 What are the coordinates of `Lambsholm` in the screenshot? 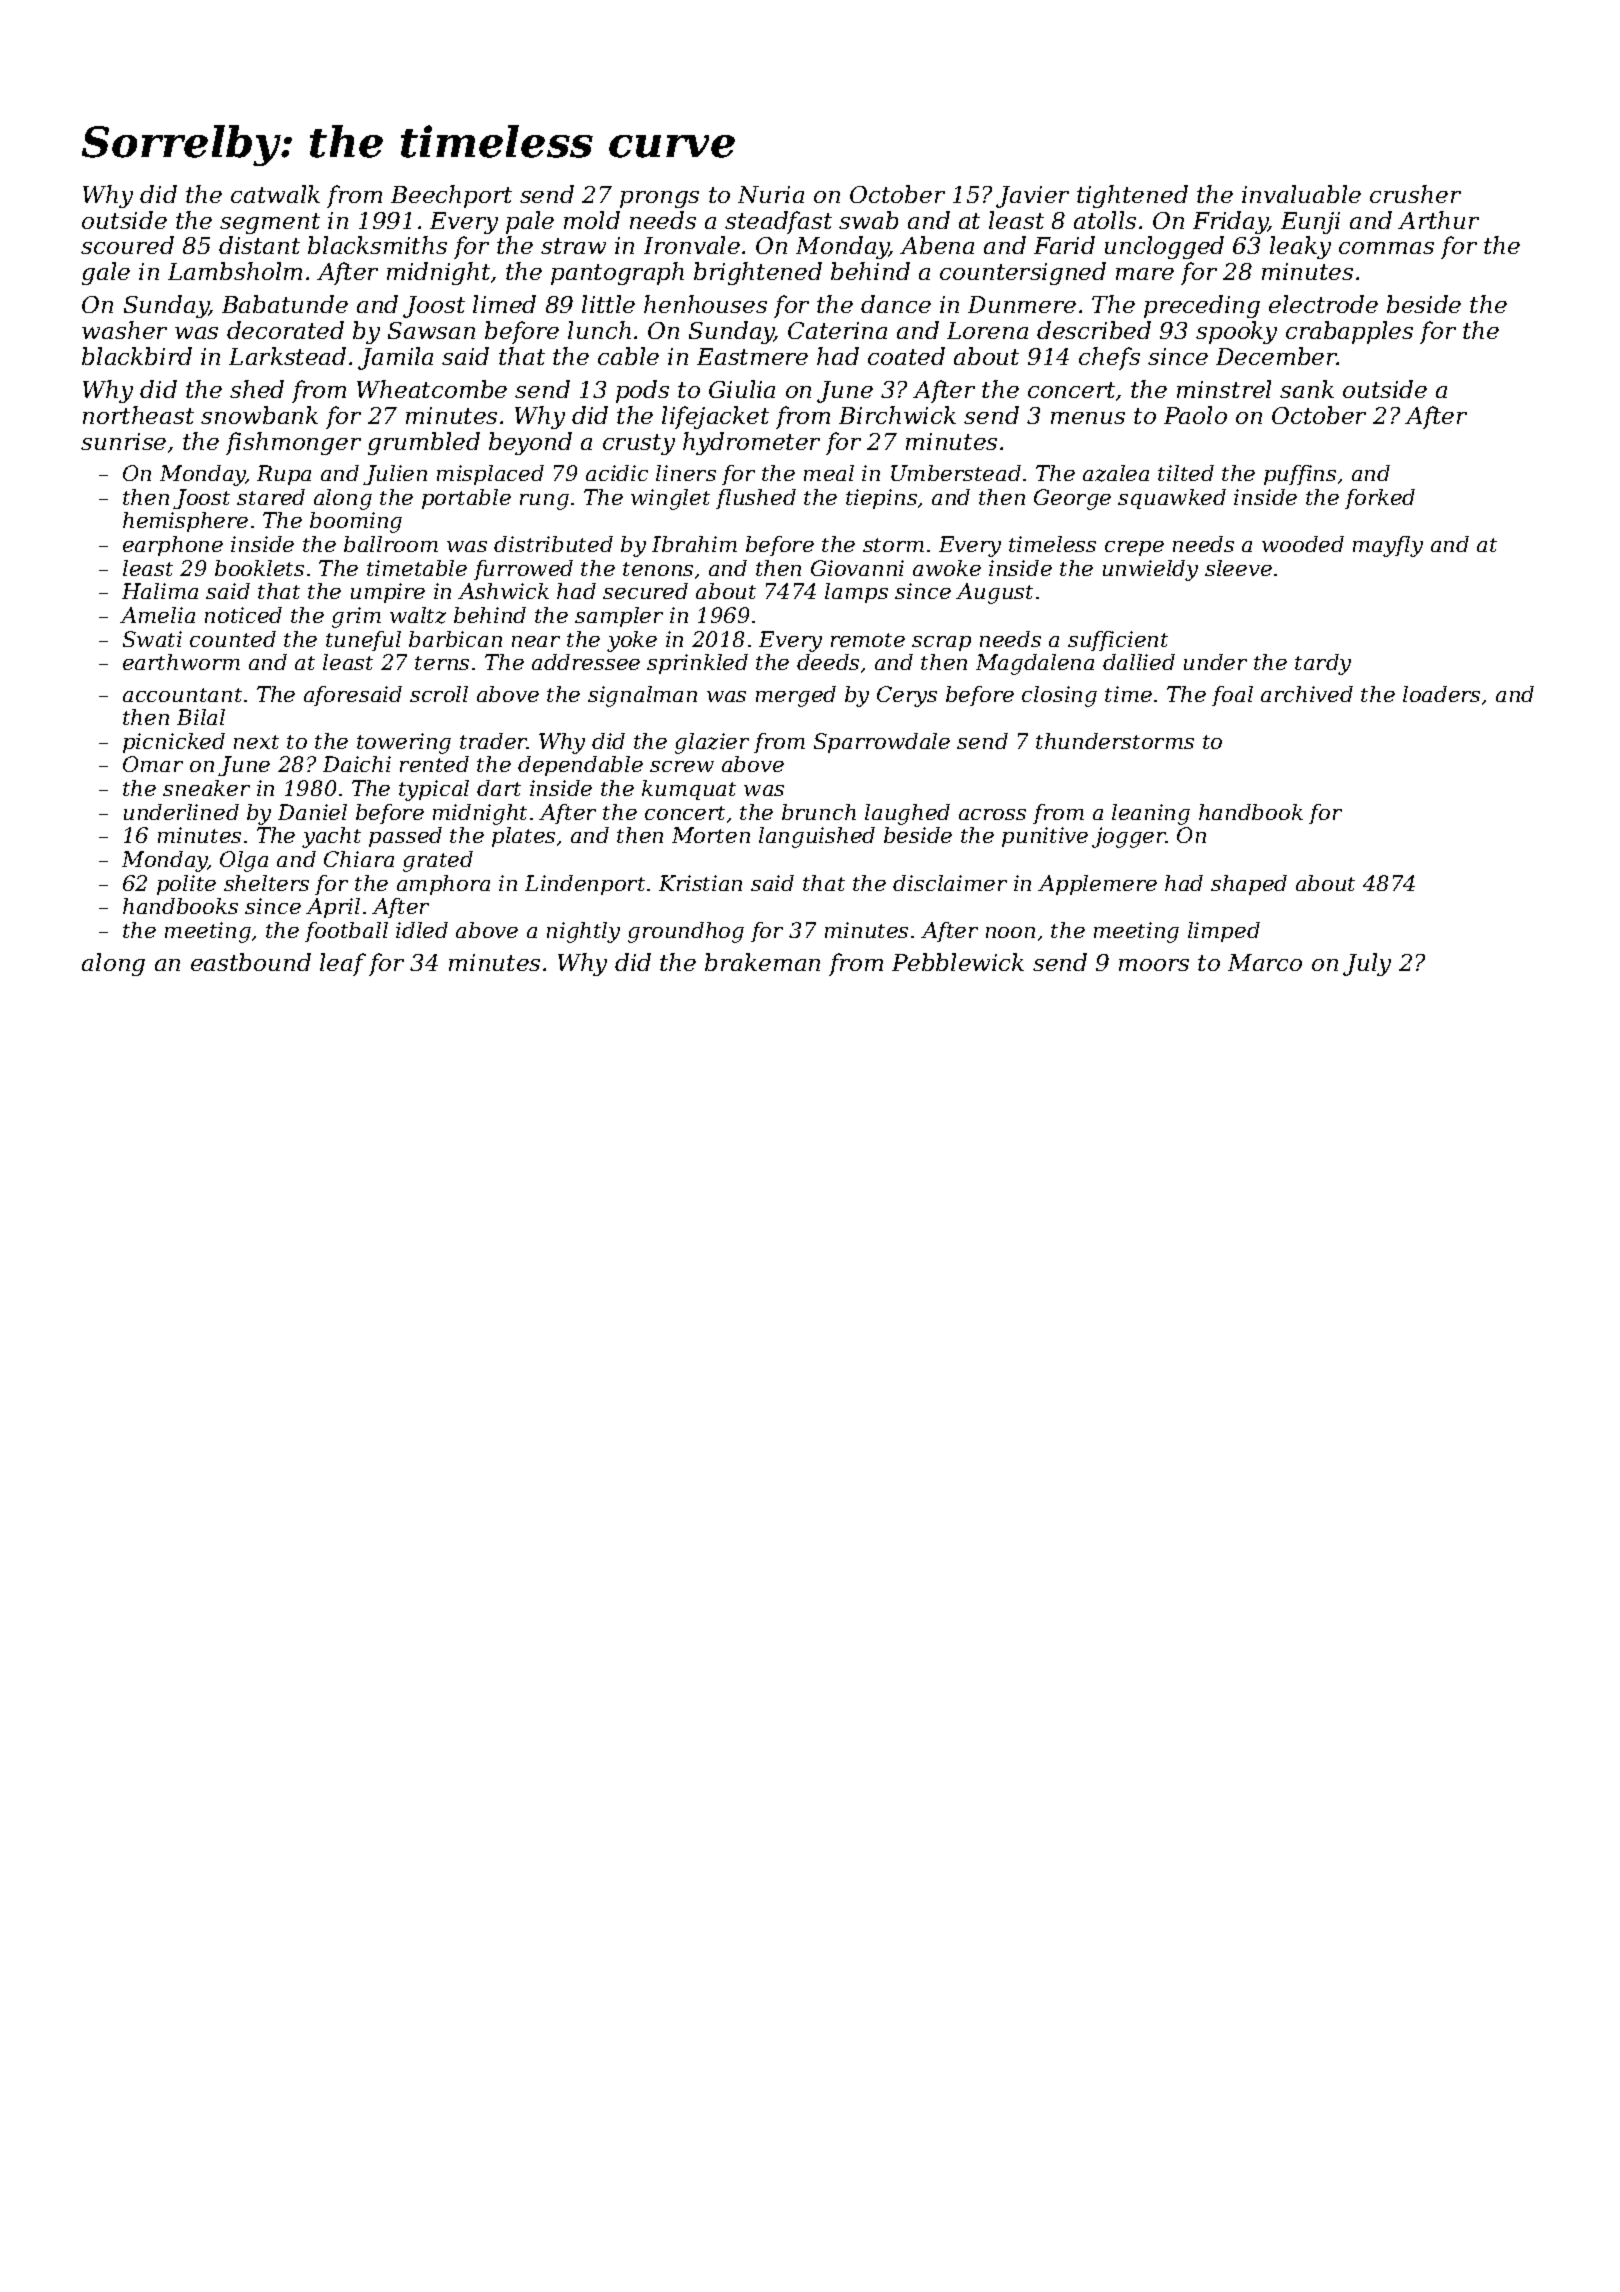 It's located at (235, 271).
